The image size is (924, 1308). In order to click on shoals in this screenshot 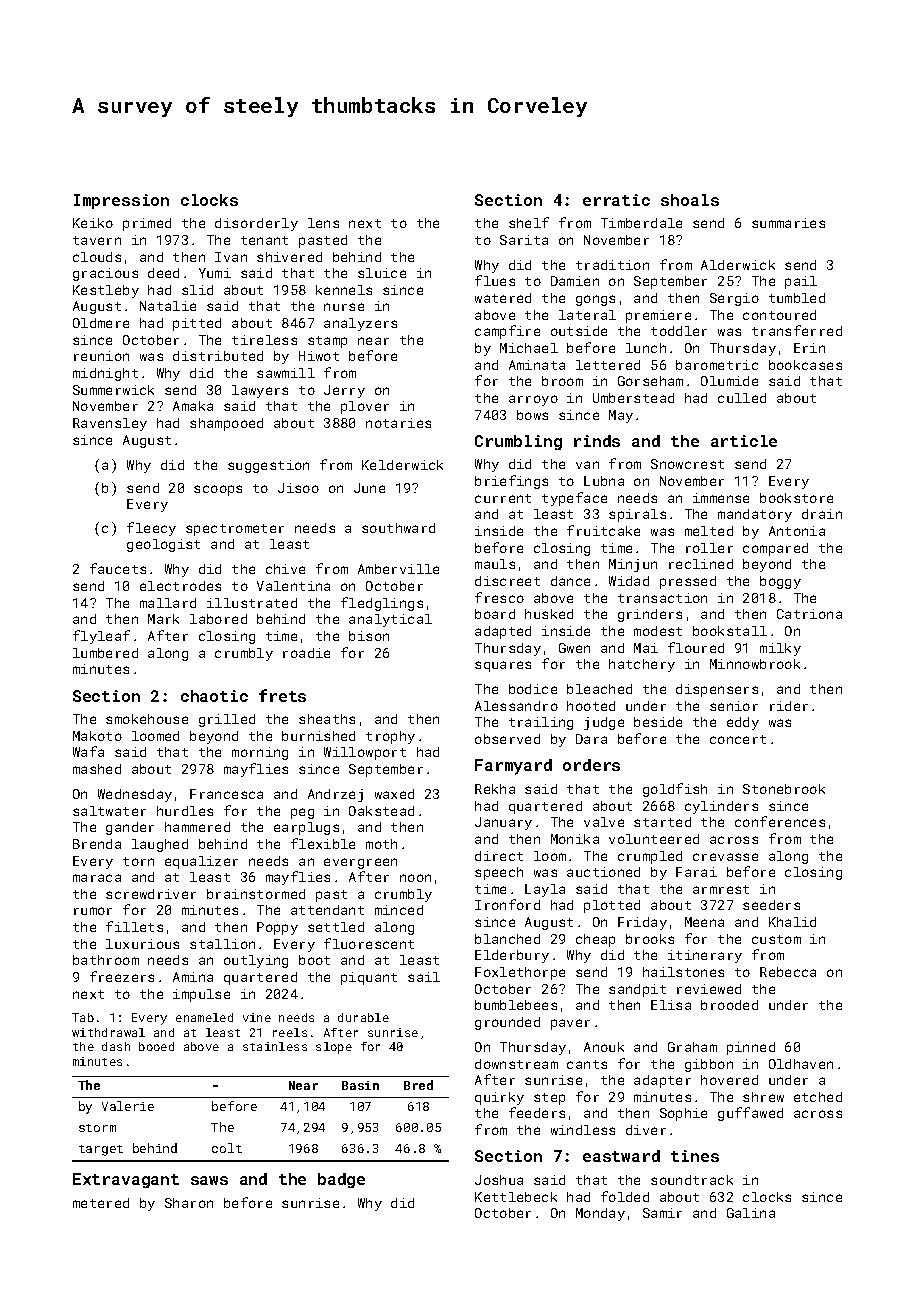, I will do `click(690, 200)`.
